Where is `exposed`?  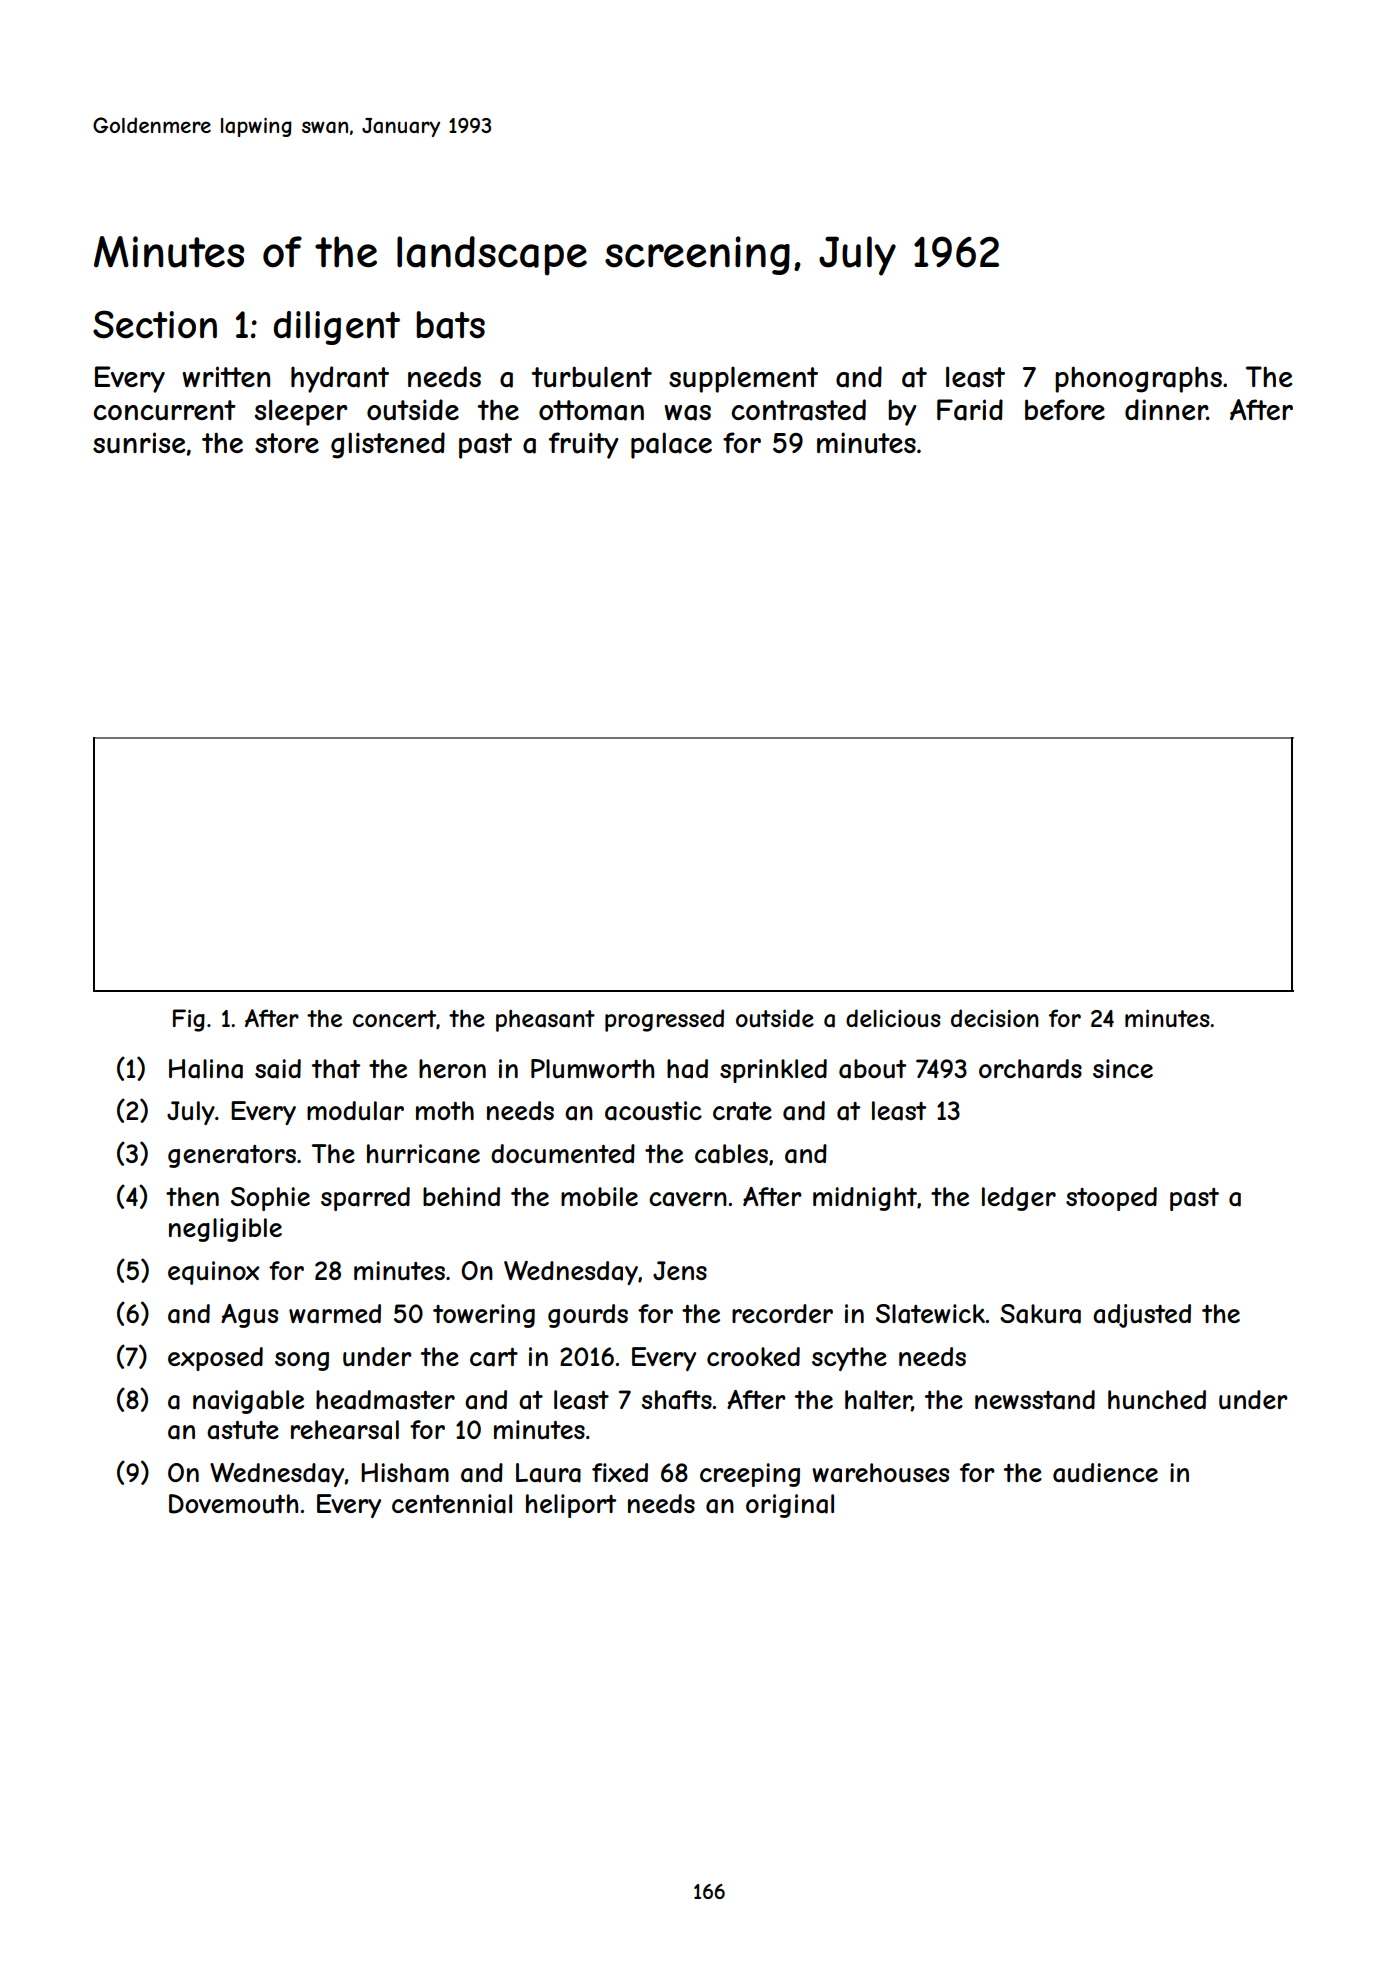
exposed is located at coordinates (215, 1359).
